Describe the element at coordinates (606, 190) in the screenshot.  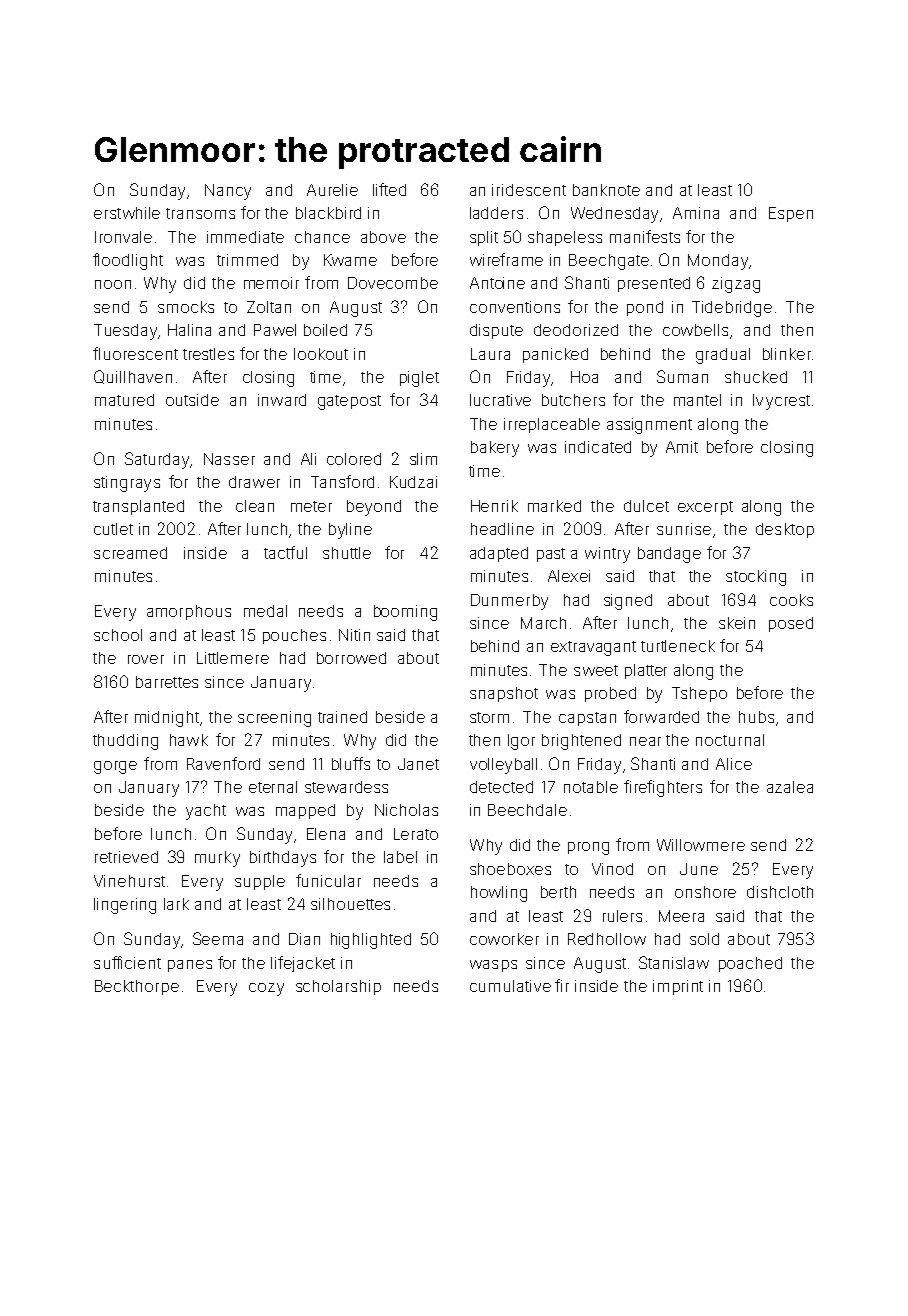
I see `banknote` at that location.
